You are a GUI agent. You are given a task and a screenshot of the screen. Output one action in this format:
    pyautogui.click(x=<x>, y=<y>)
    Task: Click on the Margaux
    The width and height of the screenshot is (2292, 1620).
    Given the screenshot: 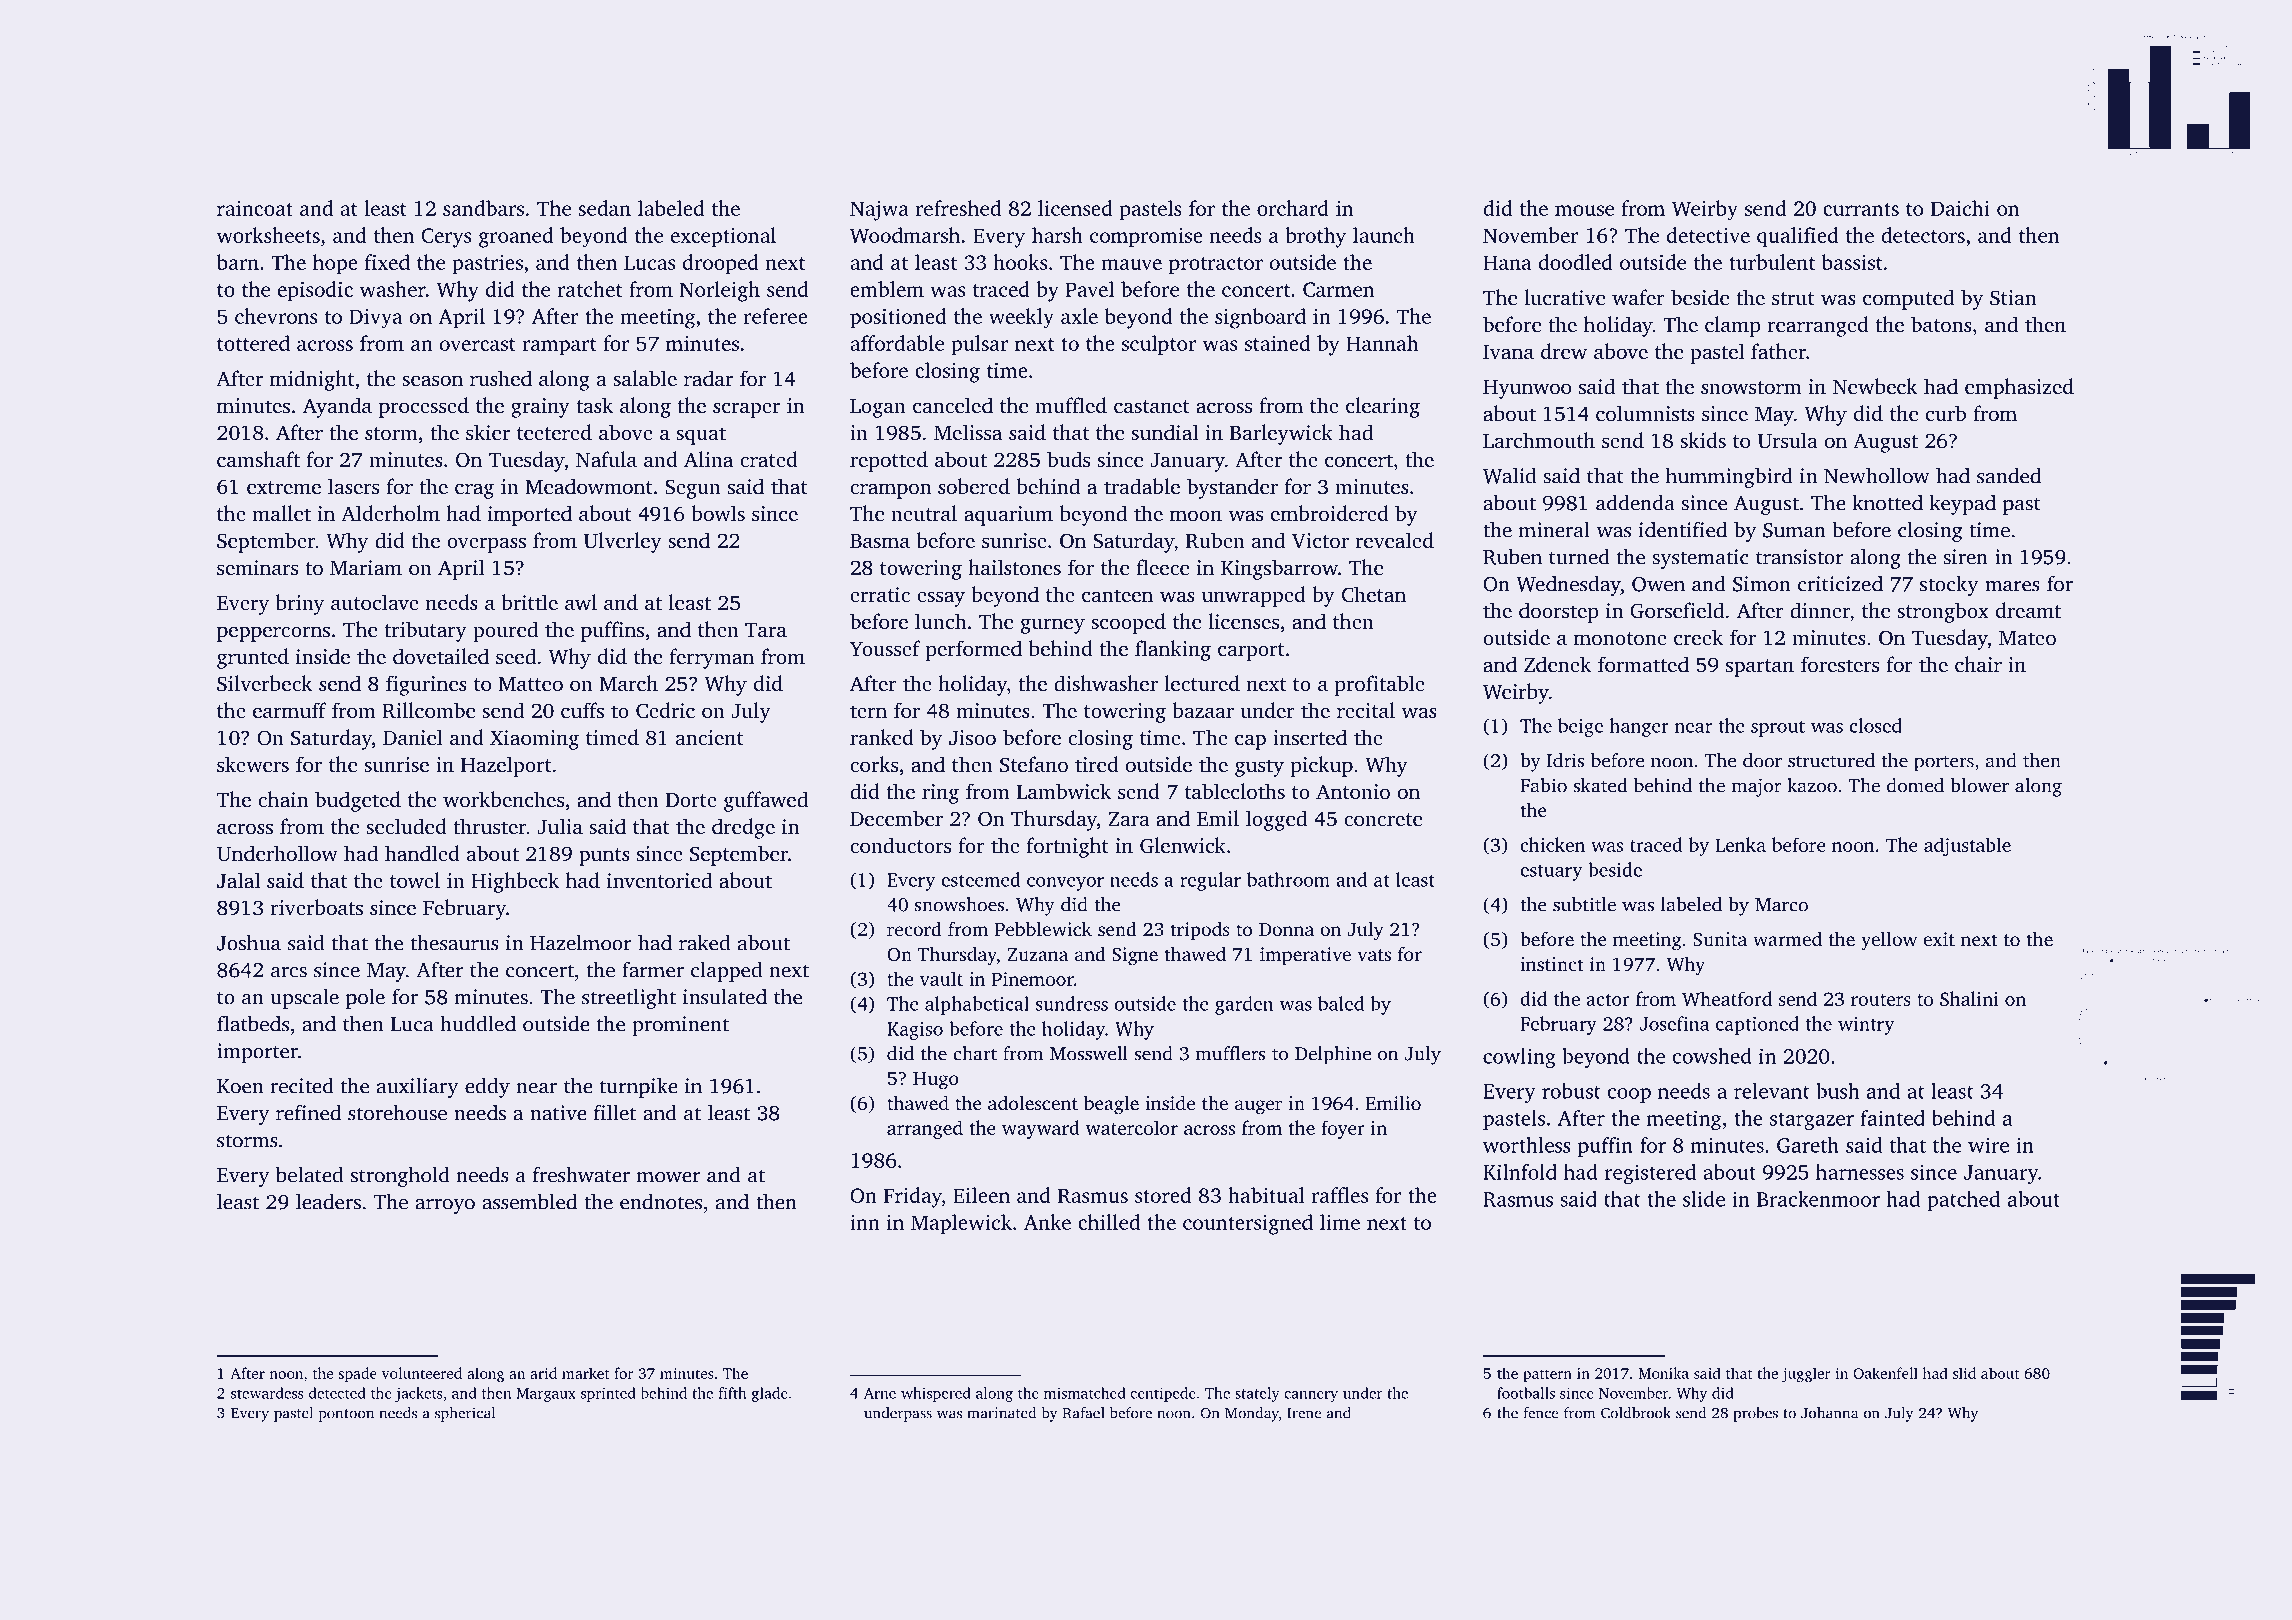 What is the action you would take?
    pyautogui.click(x=546, y=1395)
